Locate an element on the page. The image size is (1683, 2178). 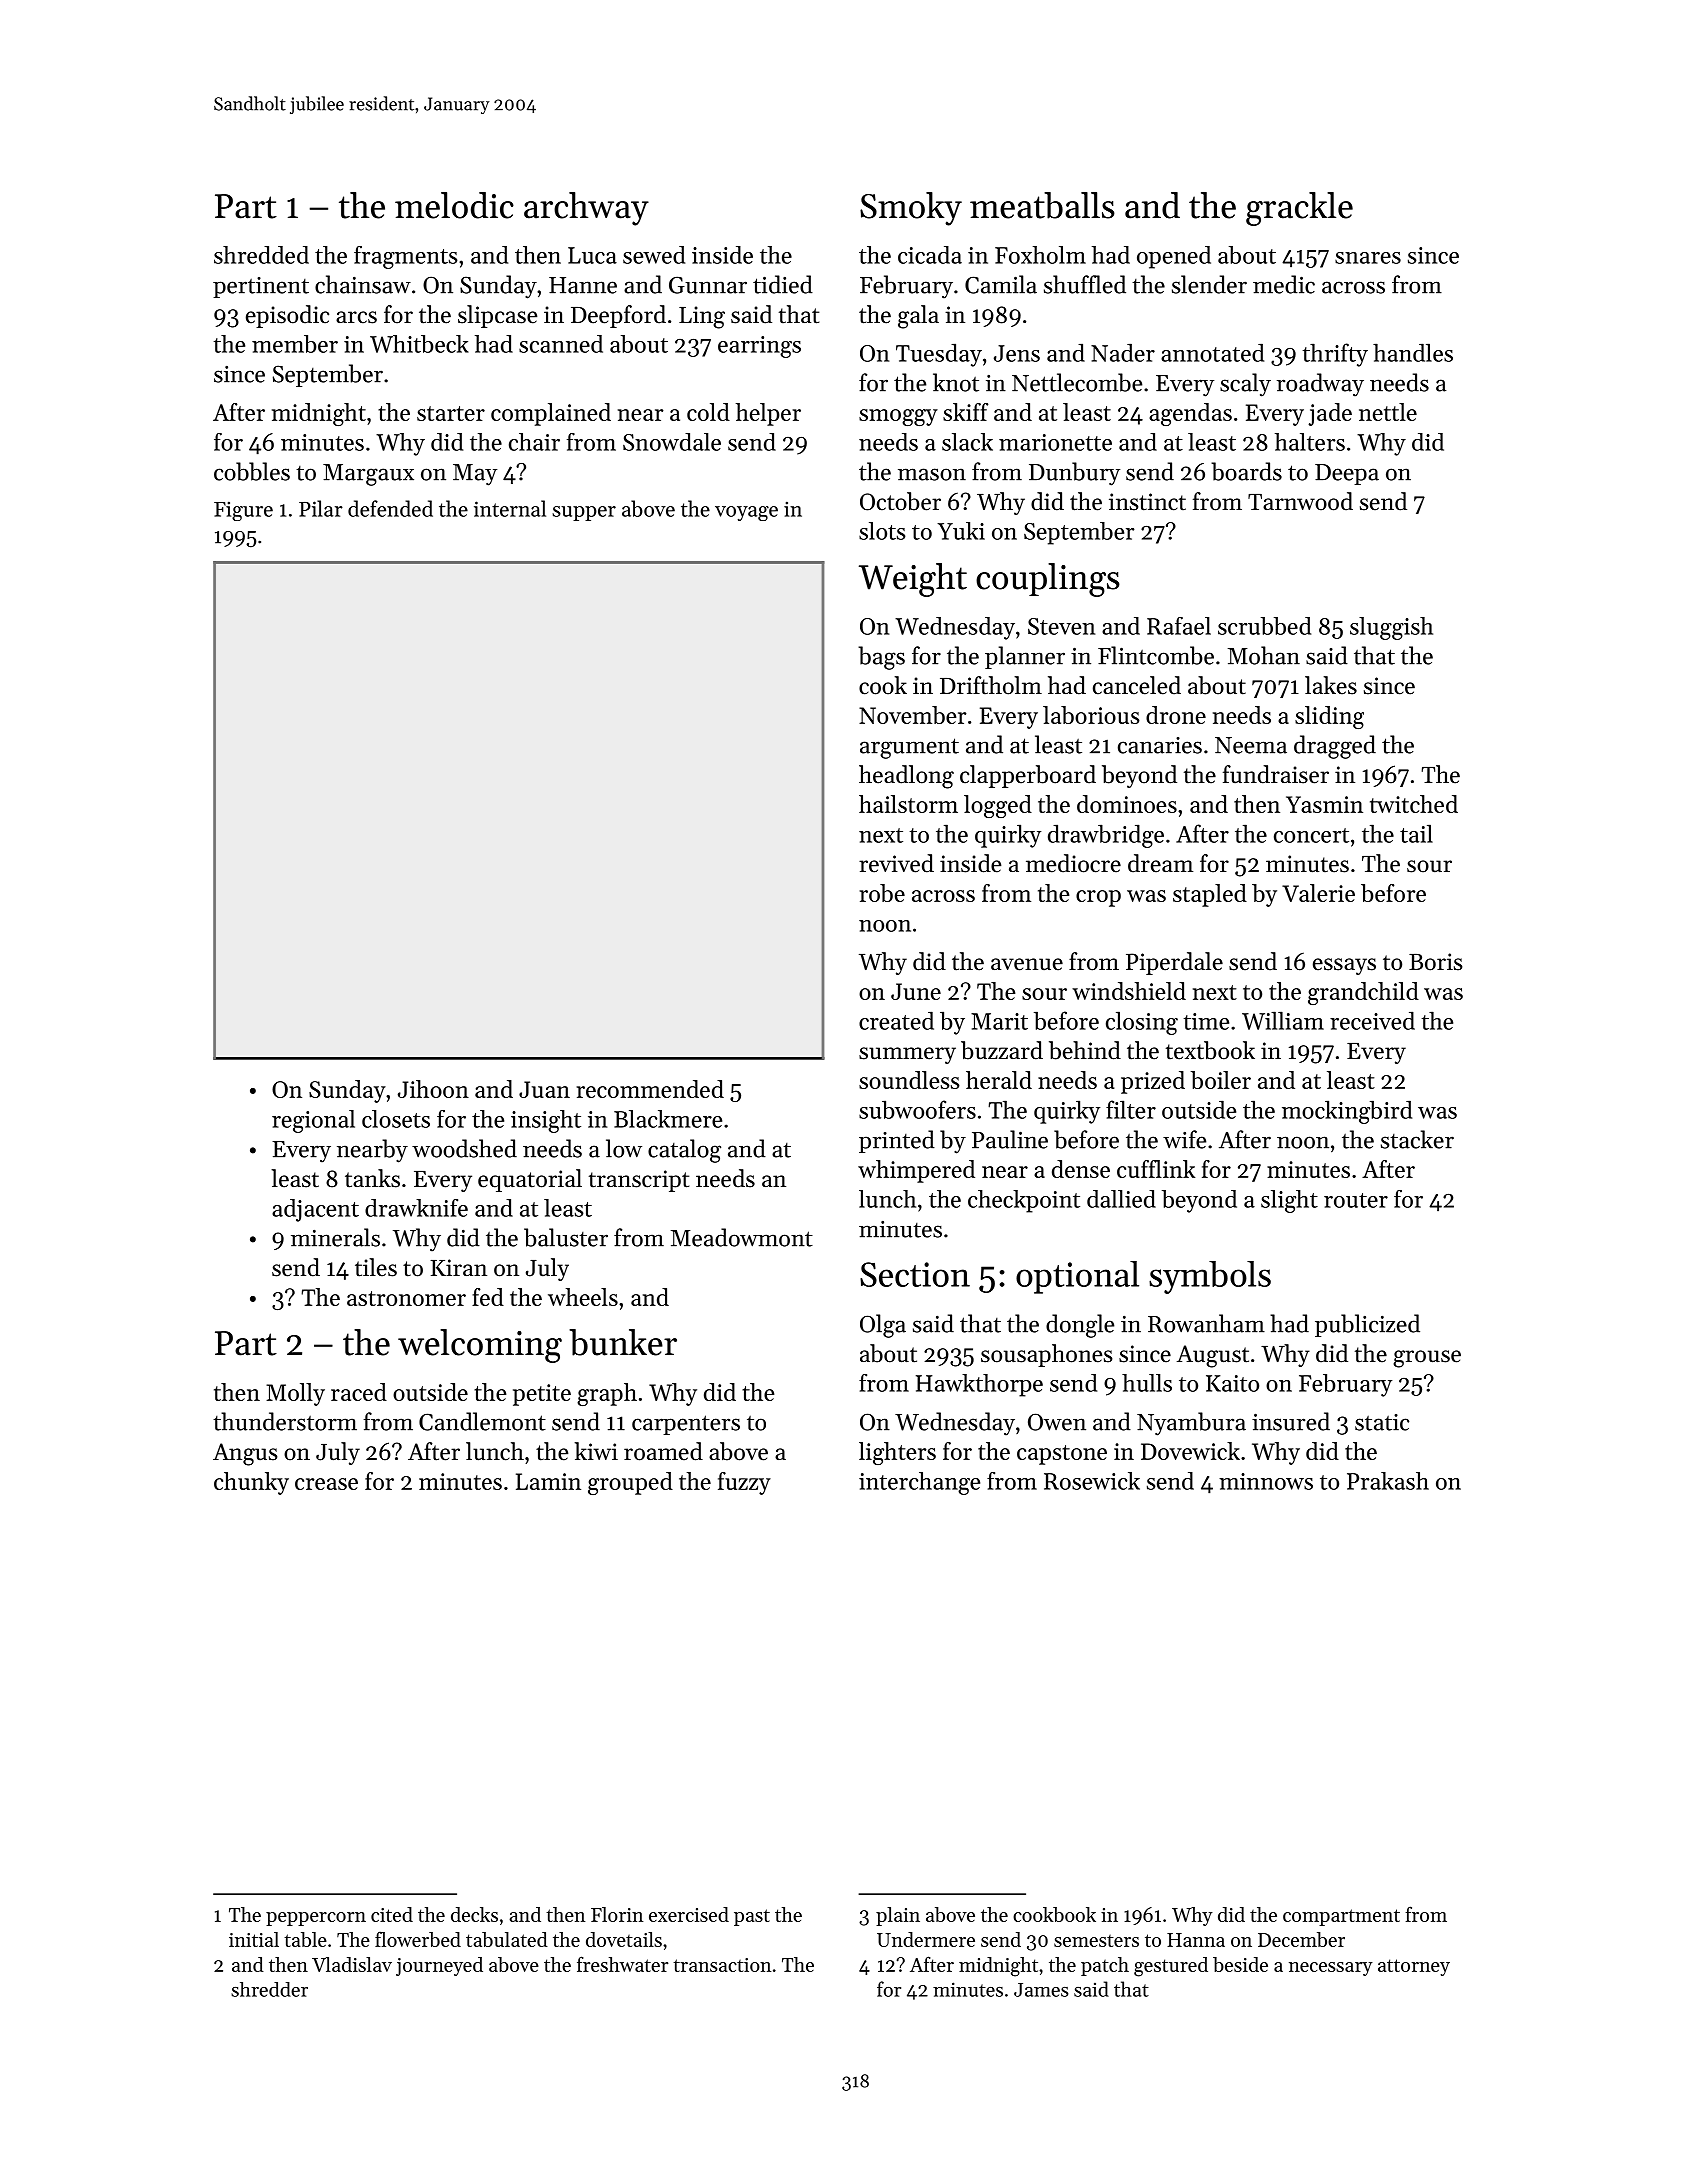
decks is located at coordinates (474, 1914).
